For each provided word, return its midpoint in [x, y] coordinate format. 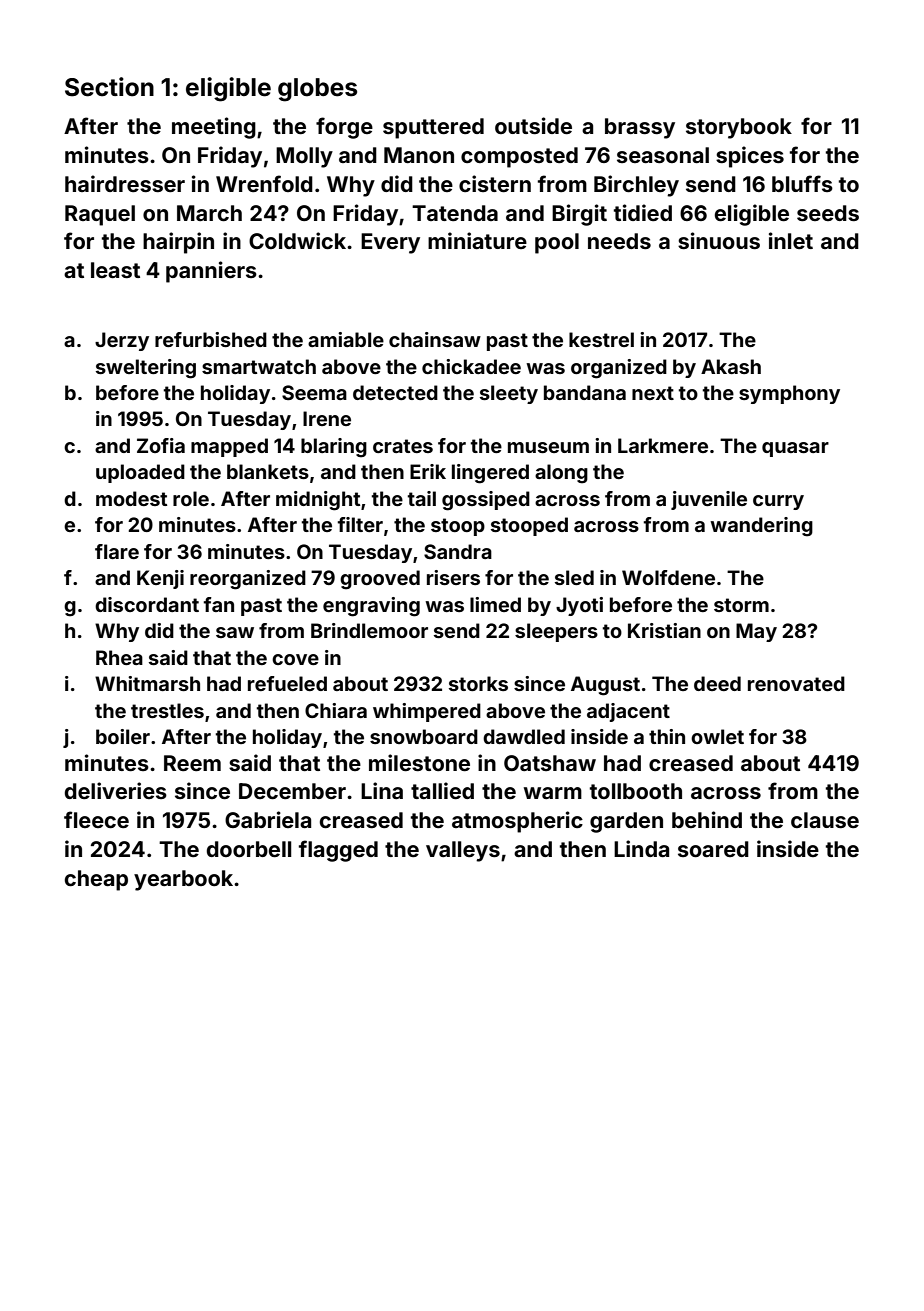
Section [109, 87]
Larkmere [663, 445]
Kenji [160, 579]
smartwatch [259, 366]
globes [317, 90]
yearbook [183, 880]
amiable [346, 339]
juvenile [709, 500]
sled [574, 577]
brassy [640, 128]
